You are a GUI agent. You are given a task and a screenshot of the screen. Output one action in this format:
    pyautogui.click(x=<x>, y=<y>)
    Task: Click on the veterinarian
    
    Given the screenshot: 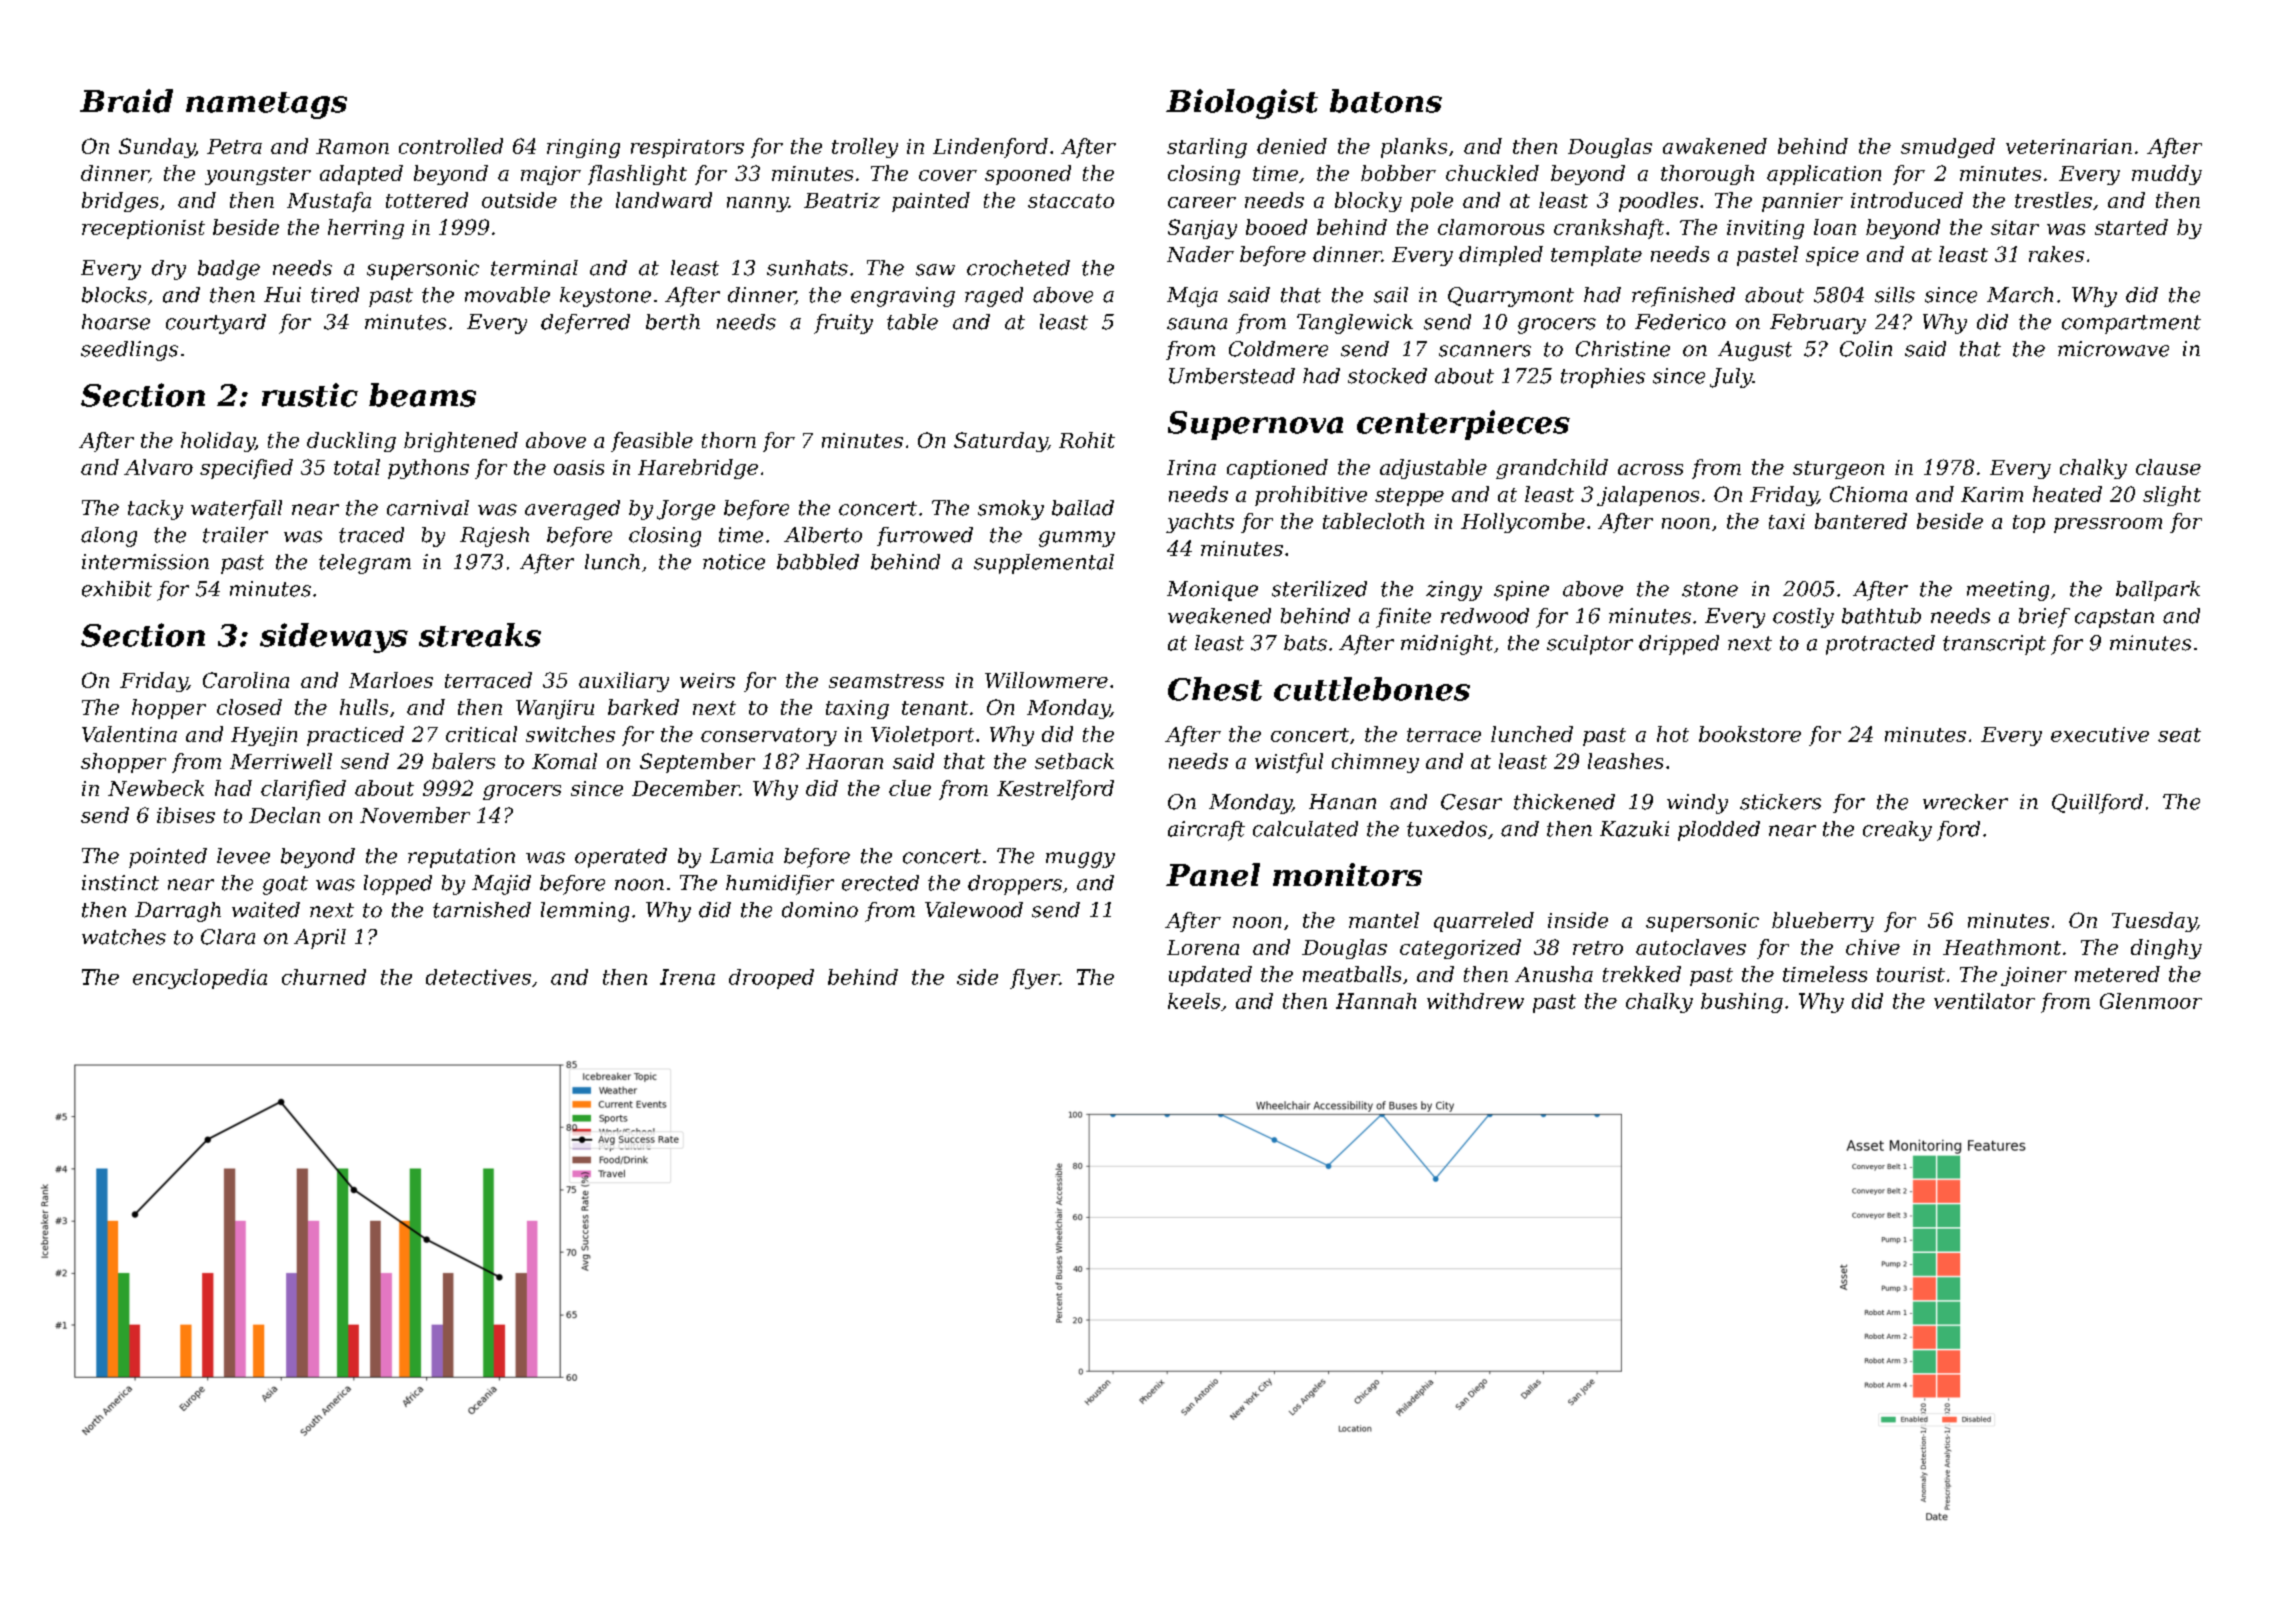 What is the action you would take?
    pyautogui.click(x=2069, y=146)
